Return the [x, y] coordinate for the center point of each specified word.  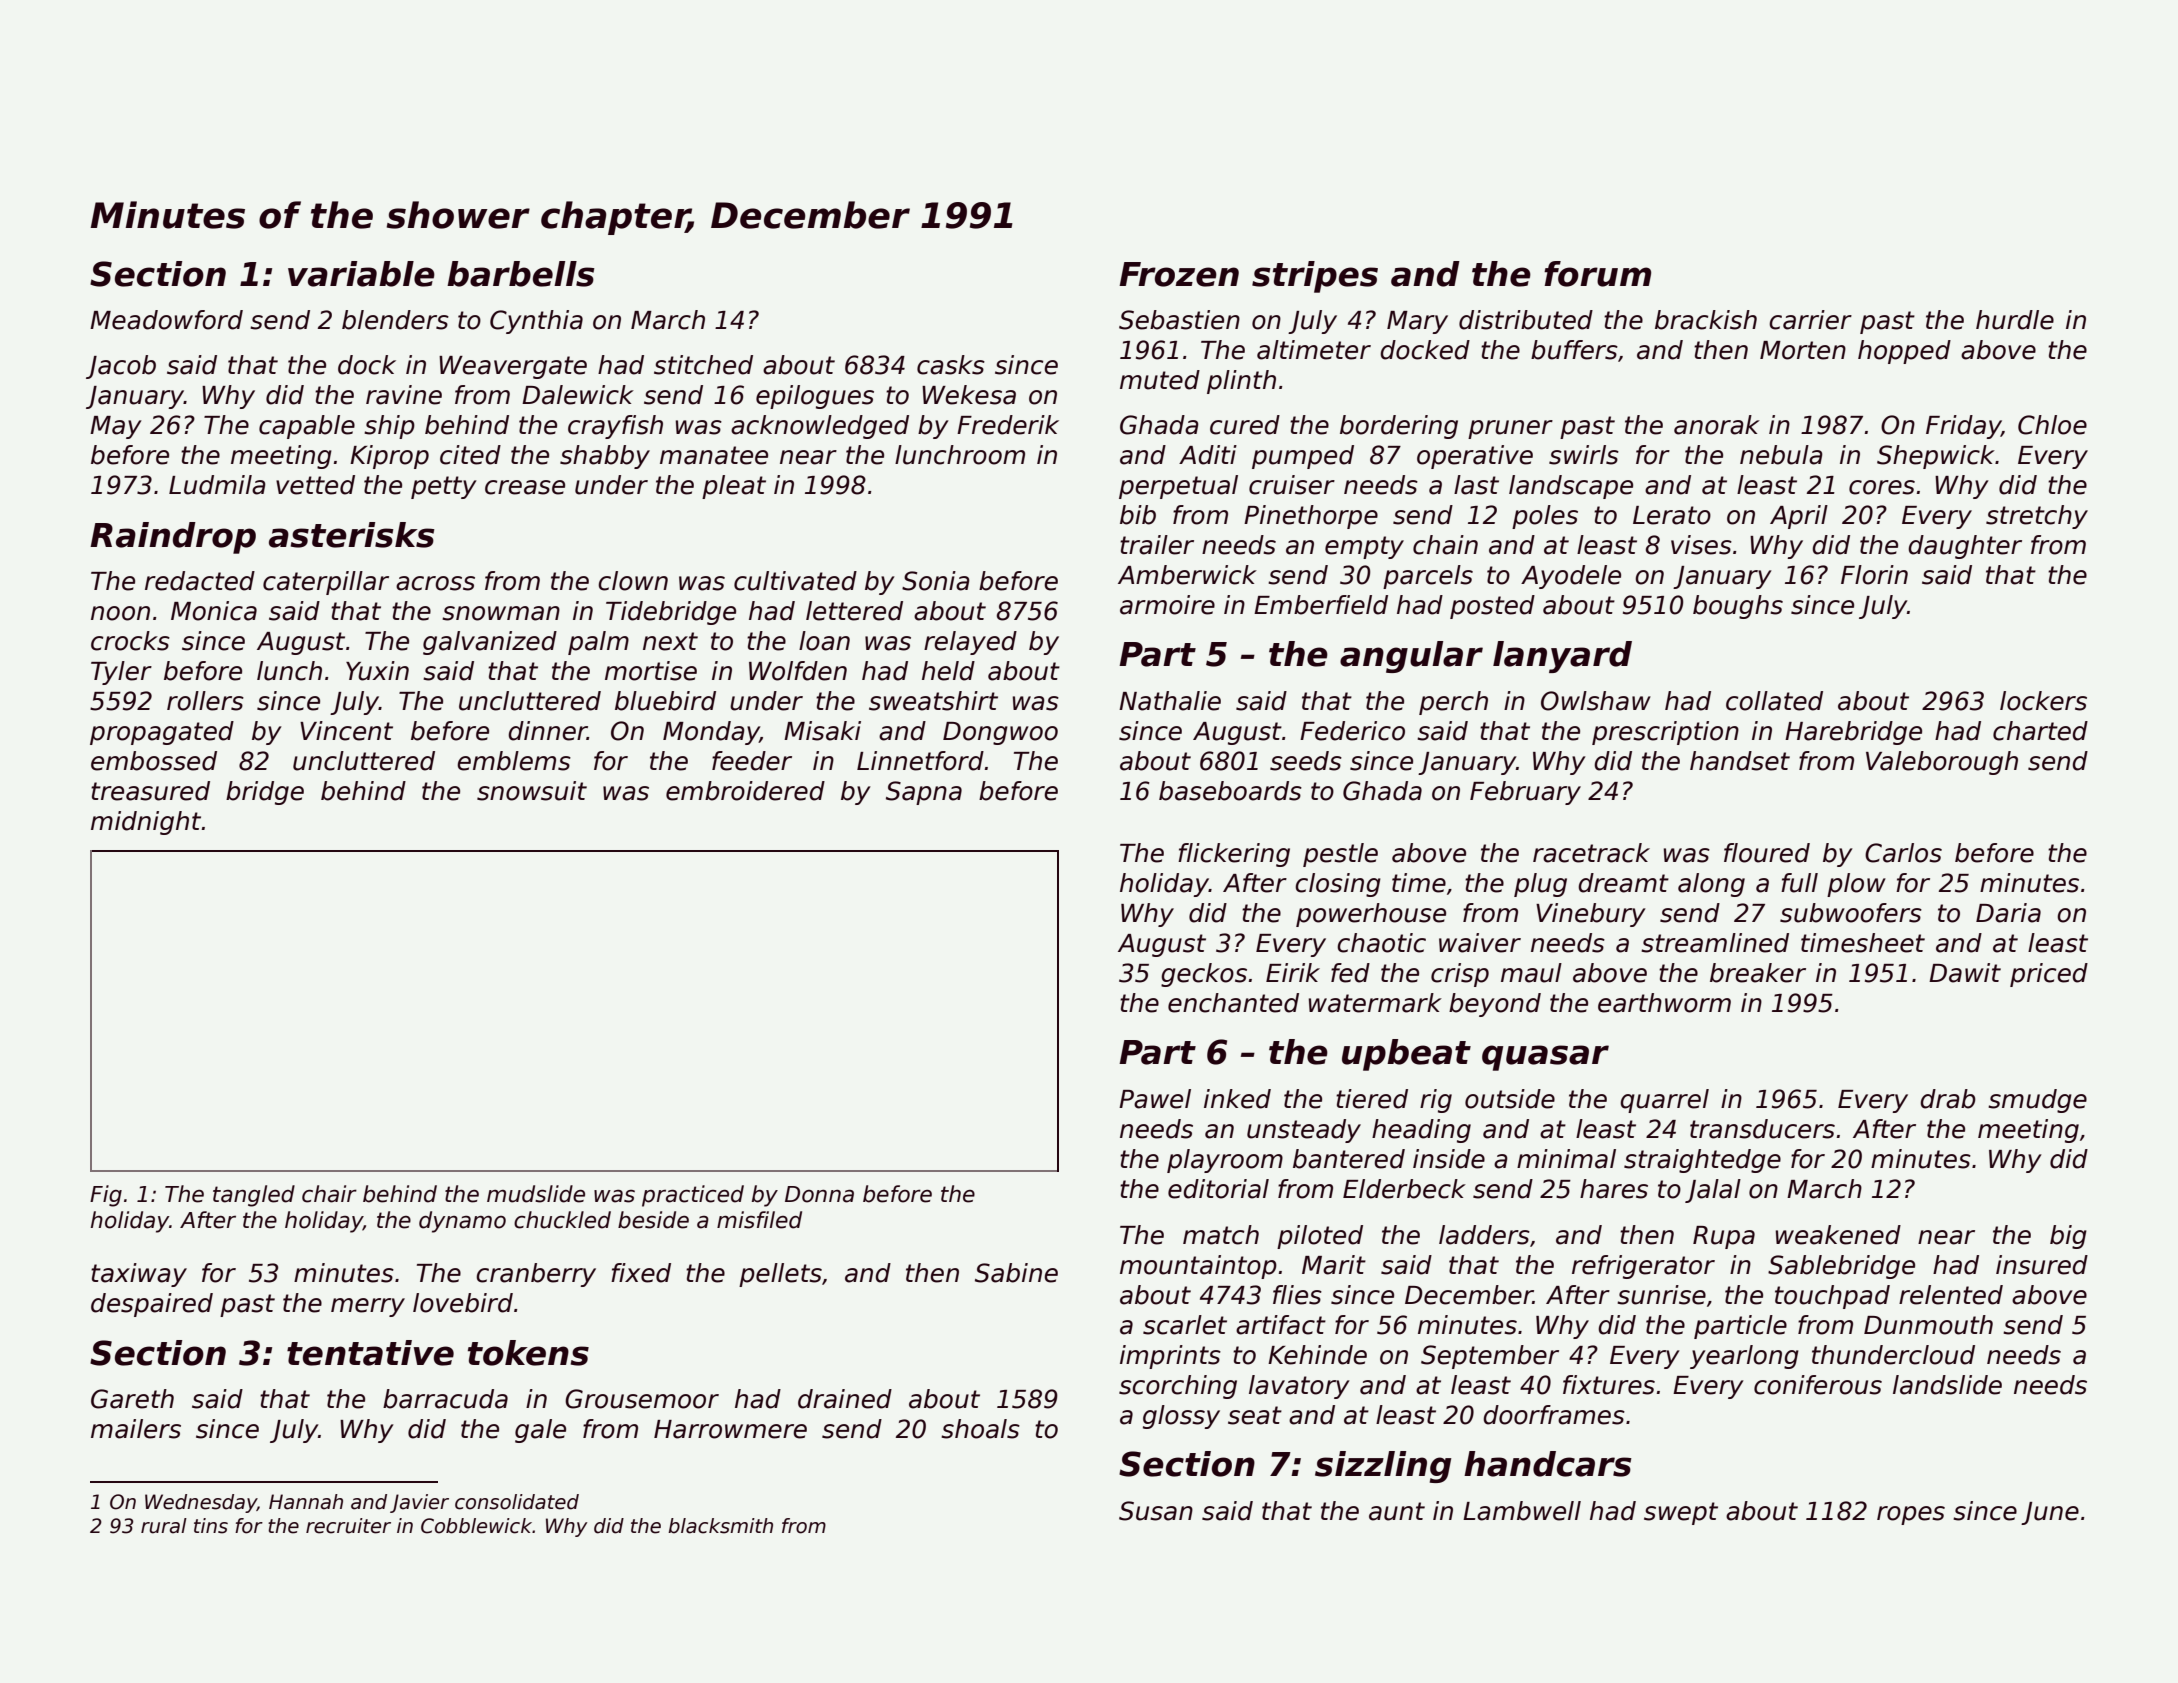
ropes [1911, 1515]
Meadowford [166, 320]
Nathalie [1170, 701]
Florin [1874, 575]
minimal [1566, 1159]
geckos [1204, 975]
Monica [214, 611]
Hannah [306, 1502]
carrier [1810, 320]
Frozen [1179, 274]
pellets [780, 1275]
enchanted [1233, 1003]
